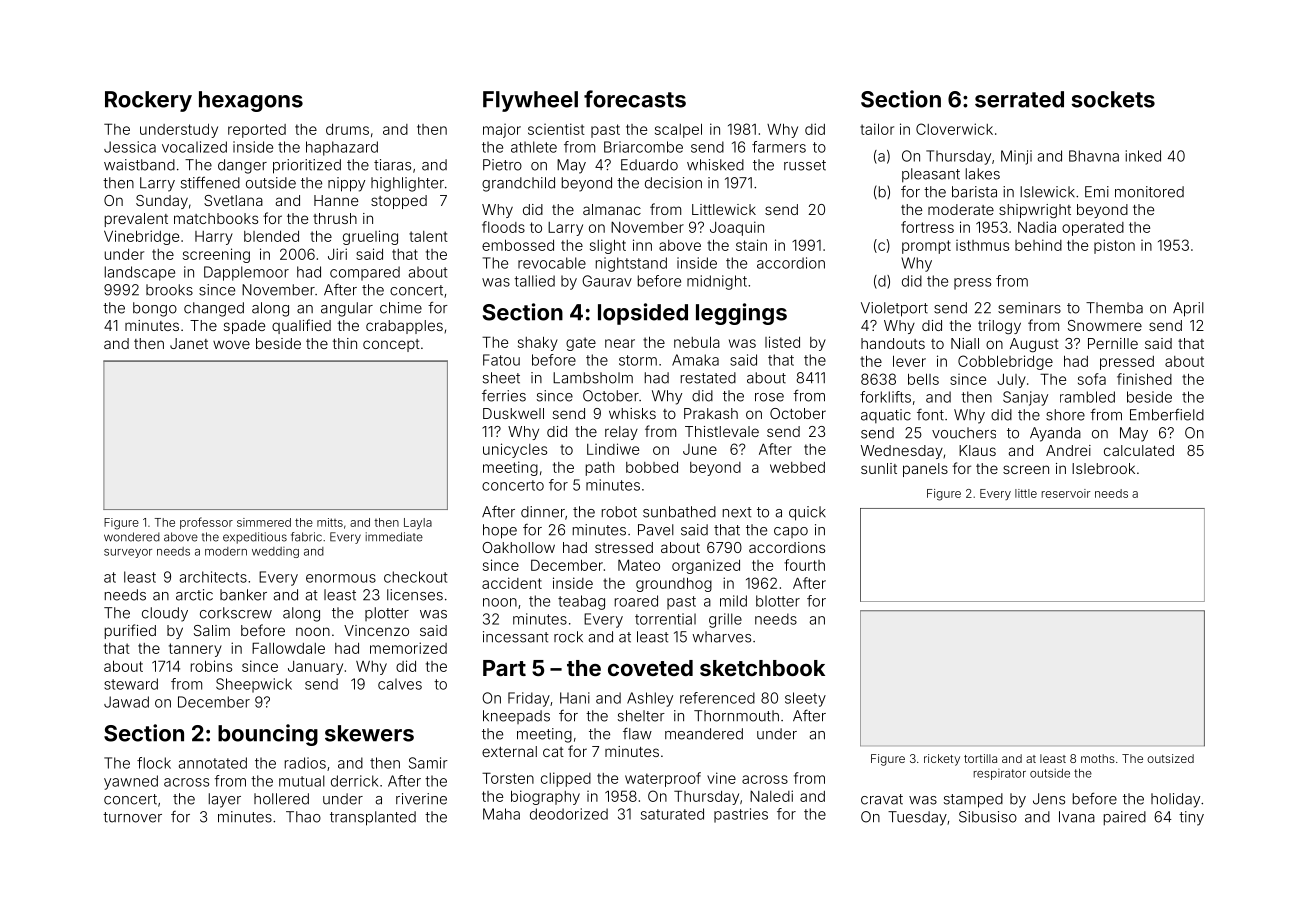  Describe the element at coordinates (751, 245) in the image. I see `stain` at that location.
